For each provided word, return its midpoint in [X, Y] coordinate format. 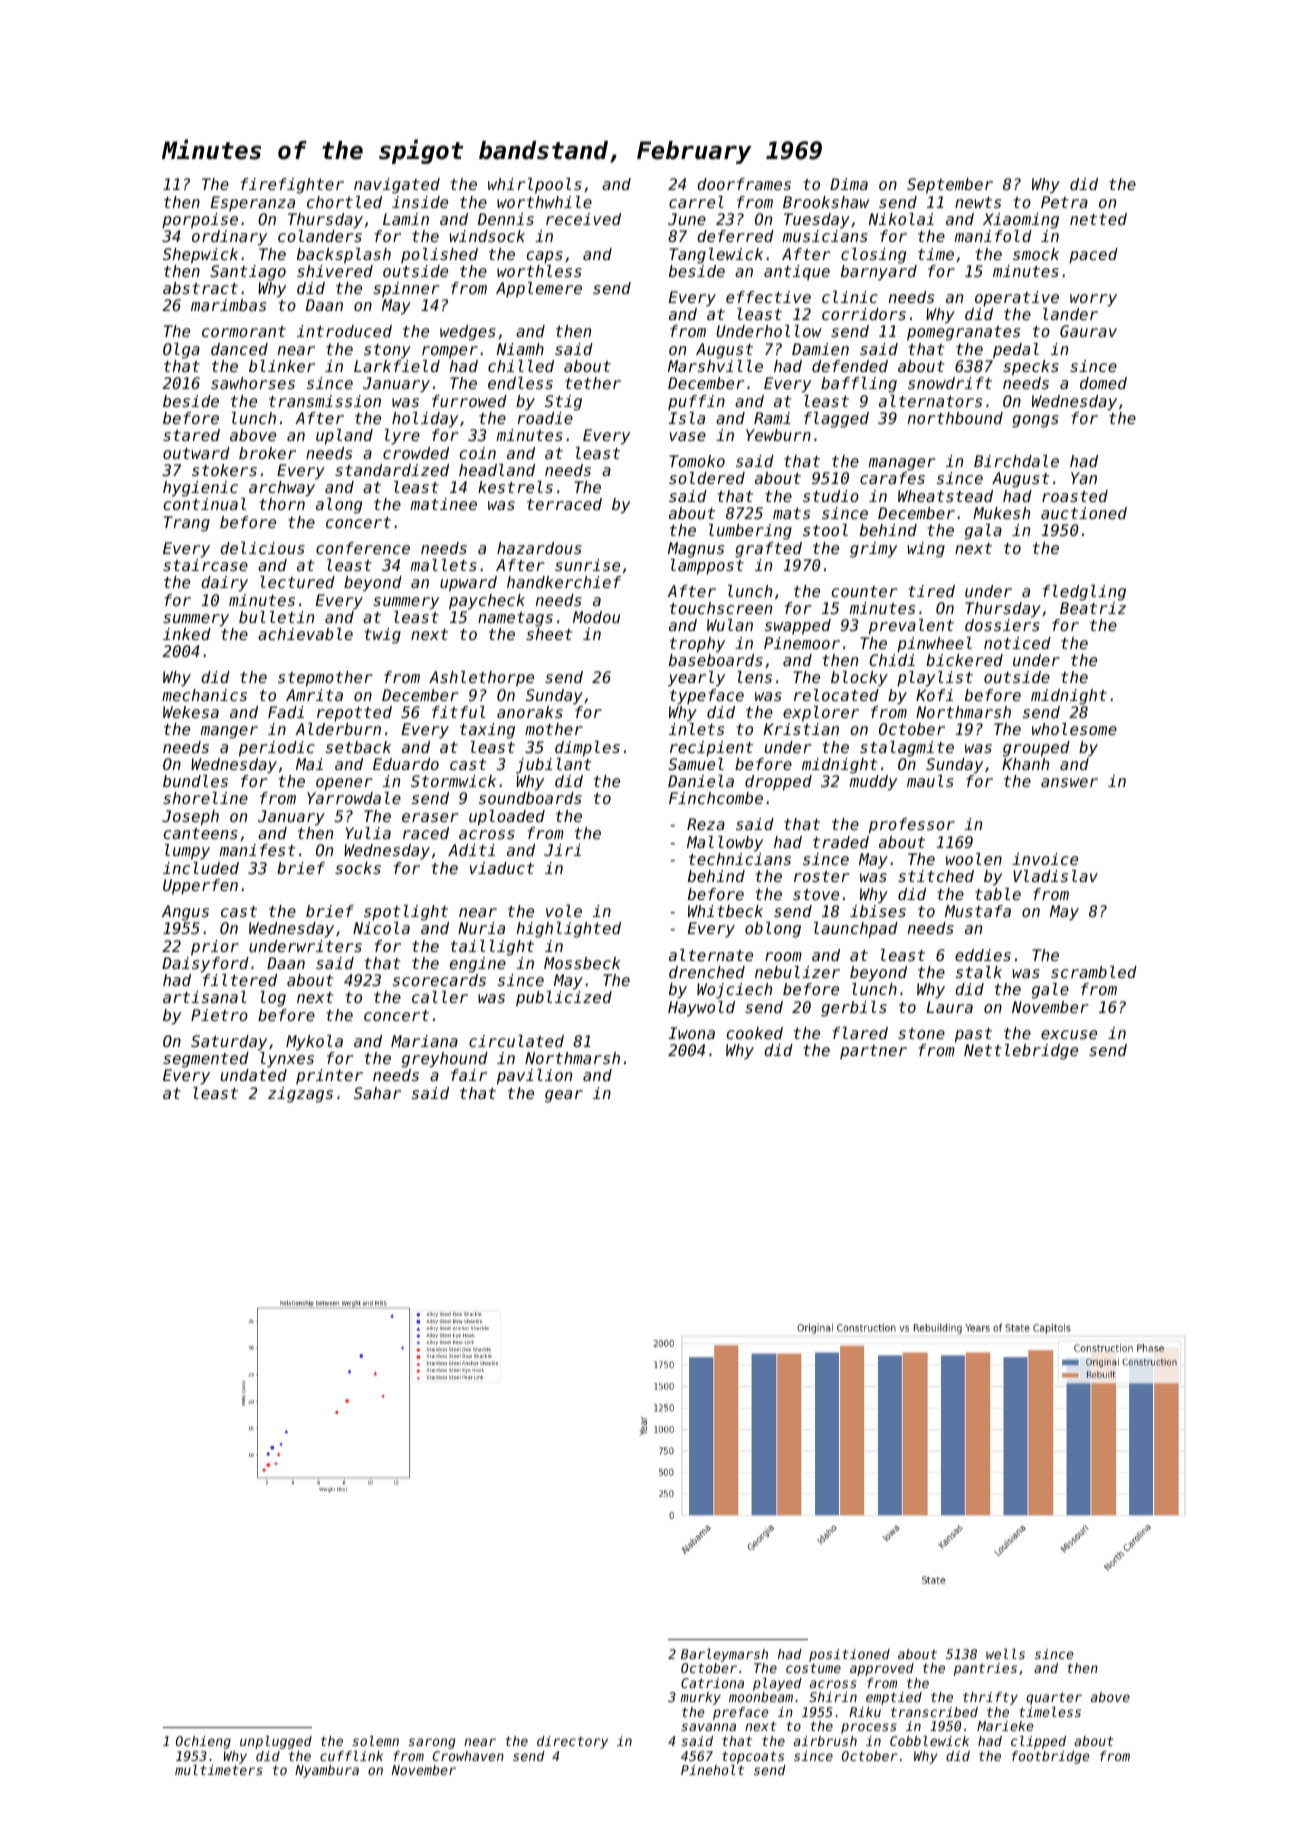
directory [572, 1742]
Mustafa [978, 911]
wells [1005, 1654]
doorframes [744, 184]
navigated [397, 186]
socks [358, 868]
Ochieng [203, 1742]
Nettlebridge [1021, 1052]
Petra [1064, 202]
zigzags [300, 1095]
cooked [754, 1033]
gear [564, 1096]
